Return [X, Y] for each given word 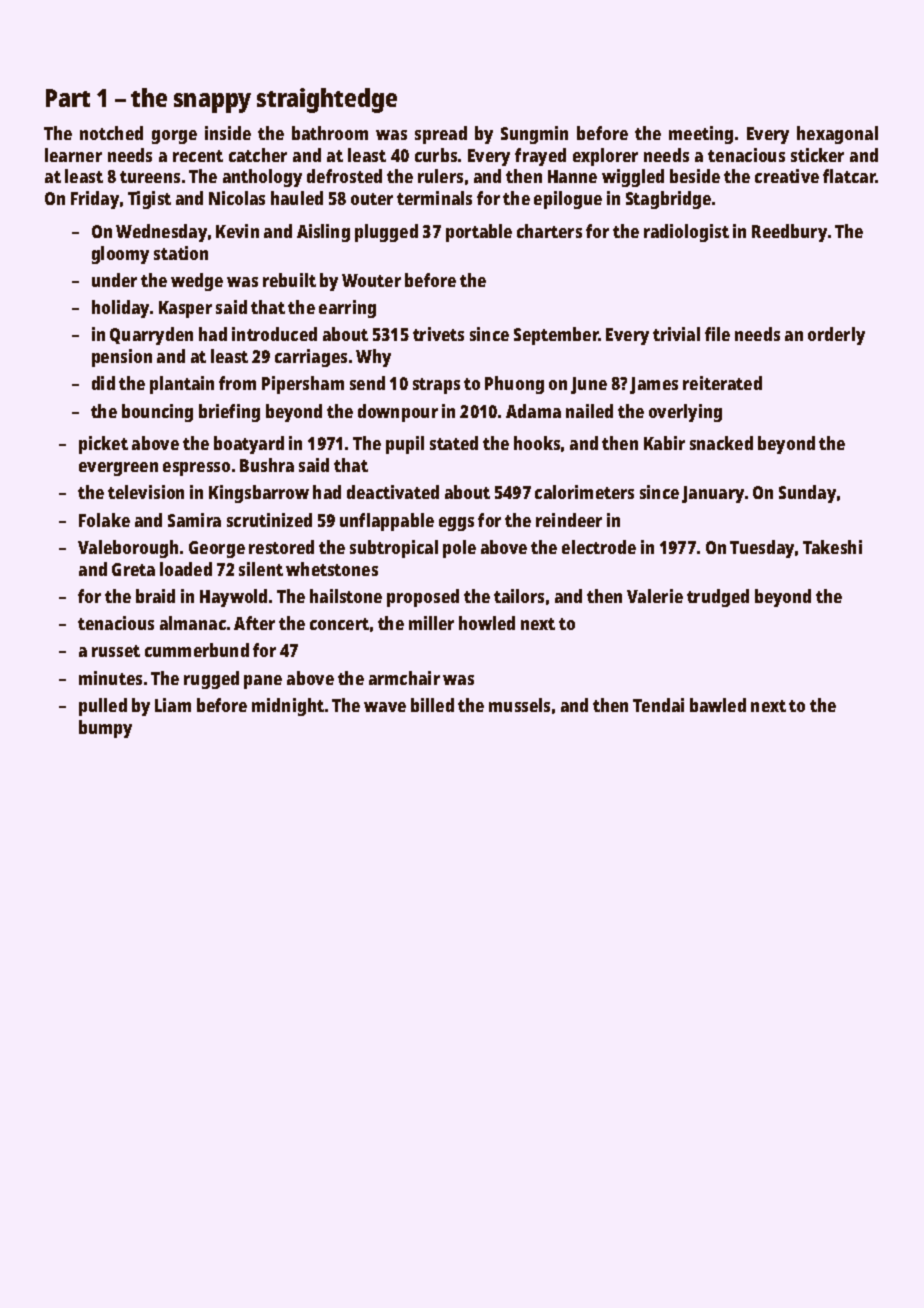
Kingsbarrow [259, 494]
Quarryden [151, 336]
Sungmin [534, 135]
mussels [519, 705]
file [717, 334]
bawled [718, 705]
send [367, 383]
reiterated [722, 383]
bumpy [105, 729]
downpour [398, 413]
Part [68, 98]
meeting [701, 135]
